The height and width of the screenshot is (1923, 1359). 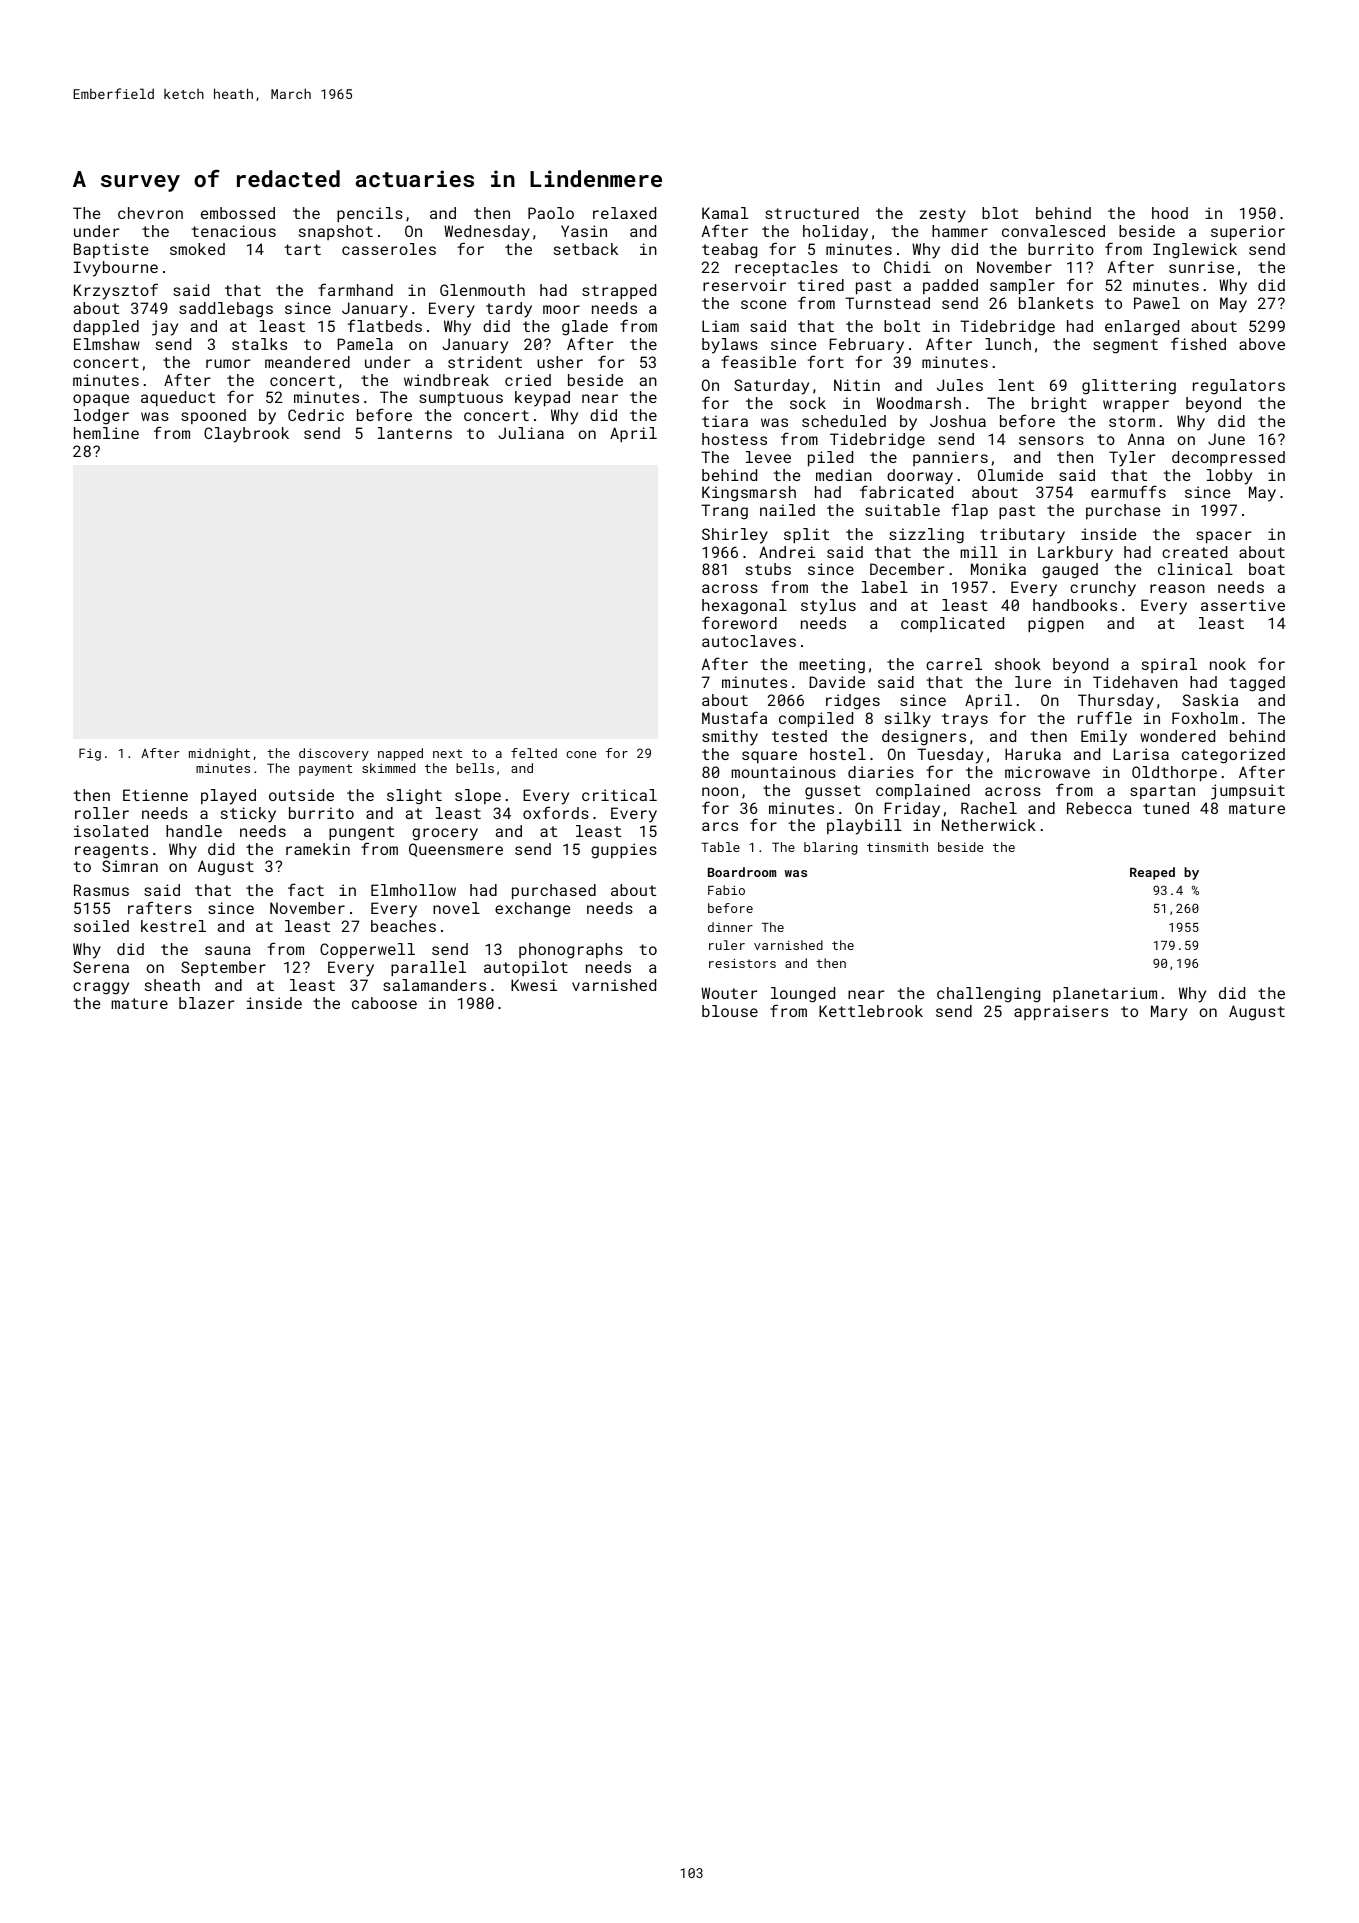 I want to click on chevron, so click(x=150, y=213).
